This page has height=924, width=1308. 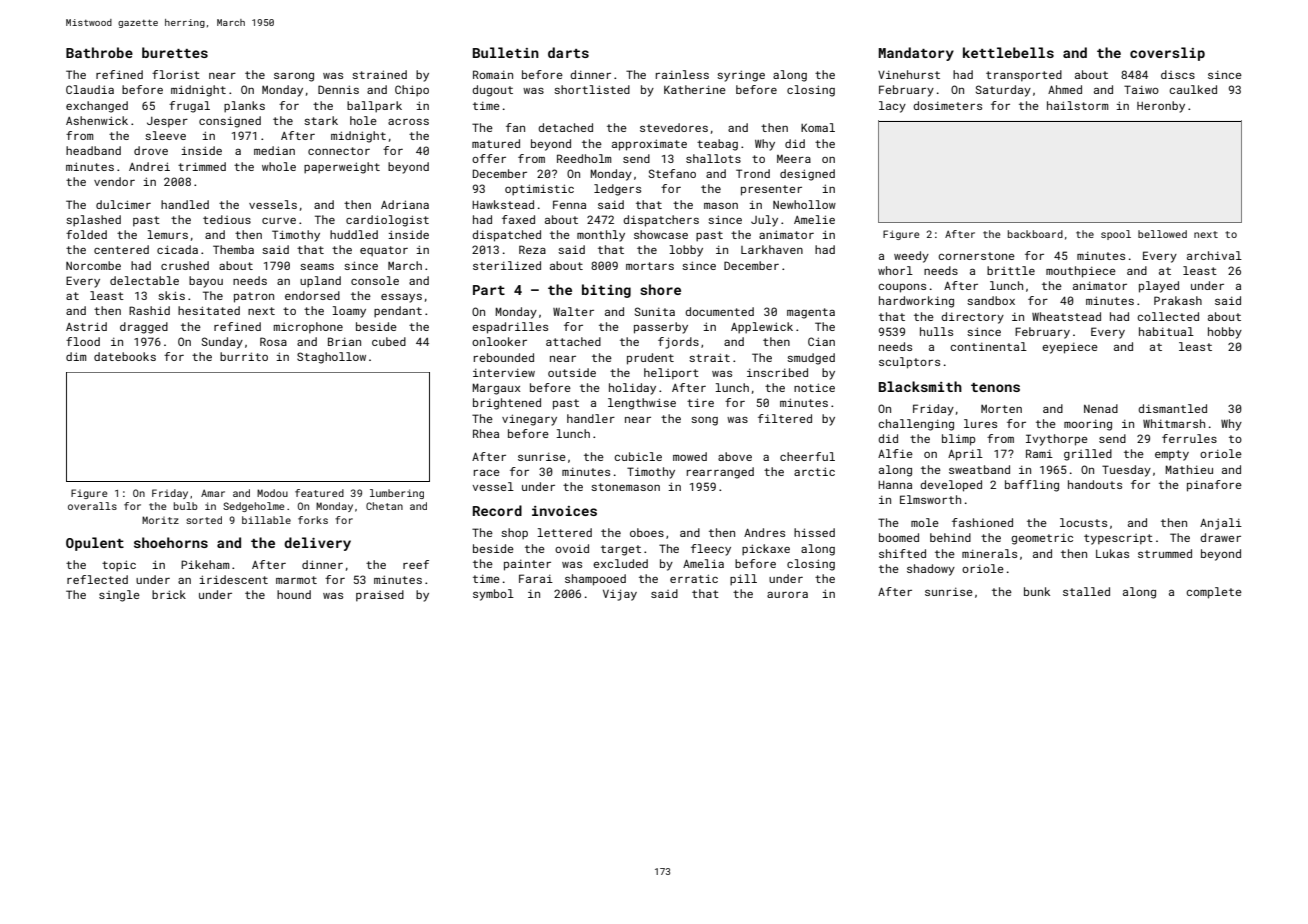 I want to click on burettes, so click(x=175, y=52).
